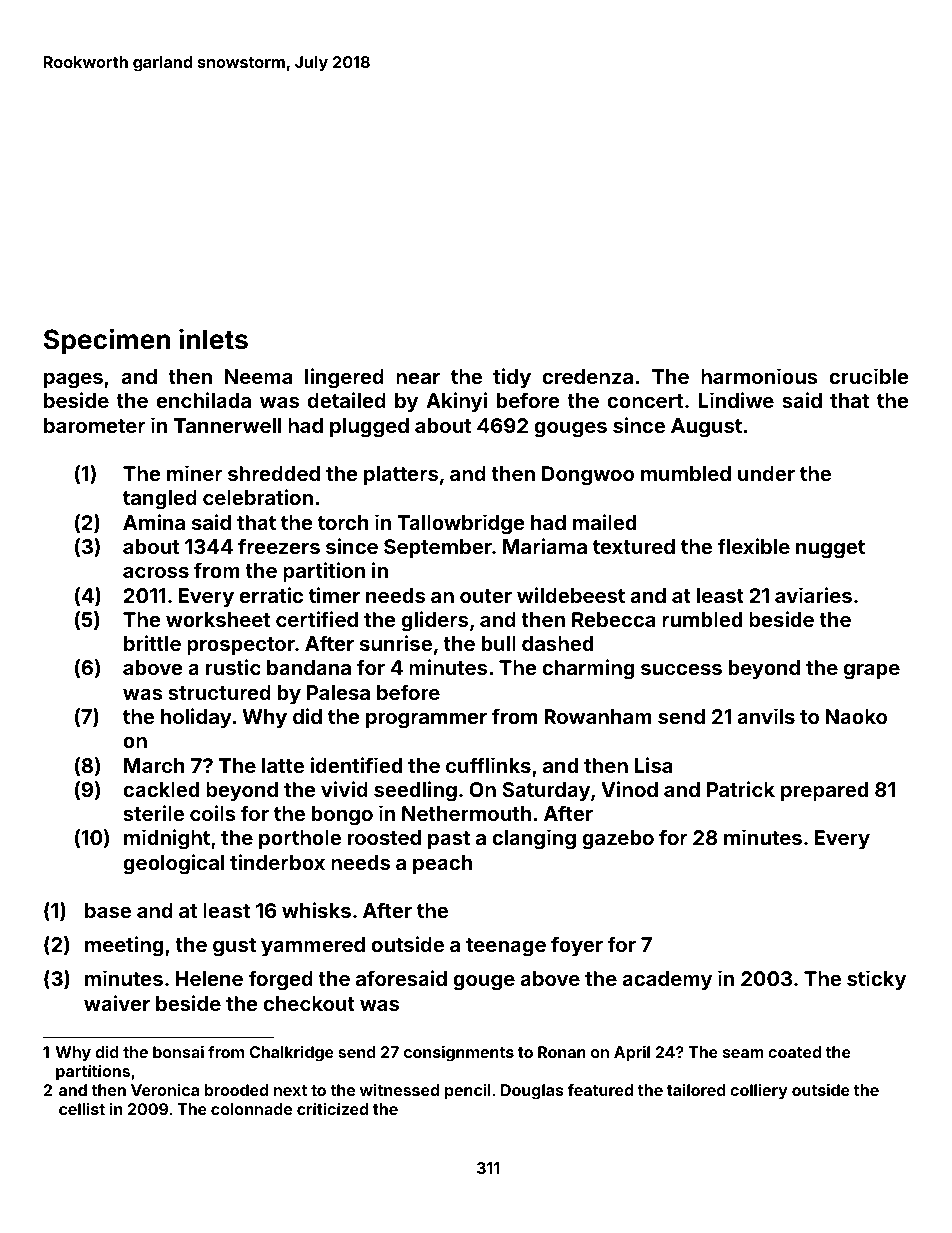 The height and width of the screenshot is (1233, 952). What do you see at coordinates (532, 1092) in the screenshot?
I see `Douglas` at bounding box center [532, 1092].
